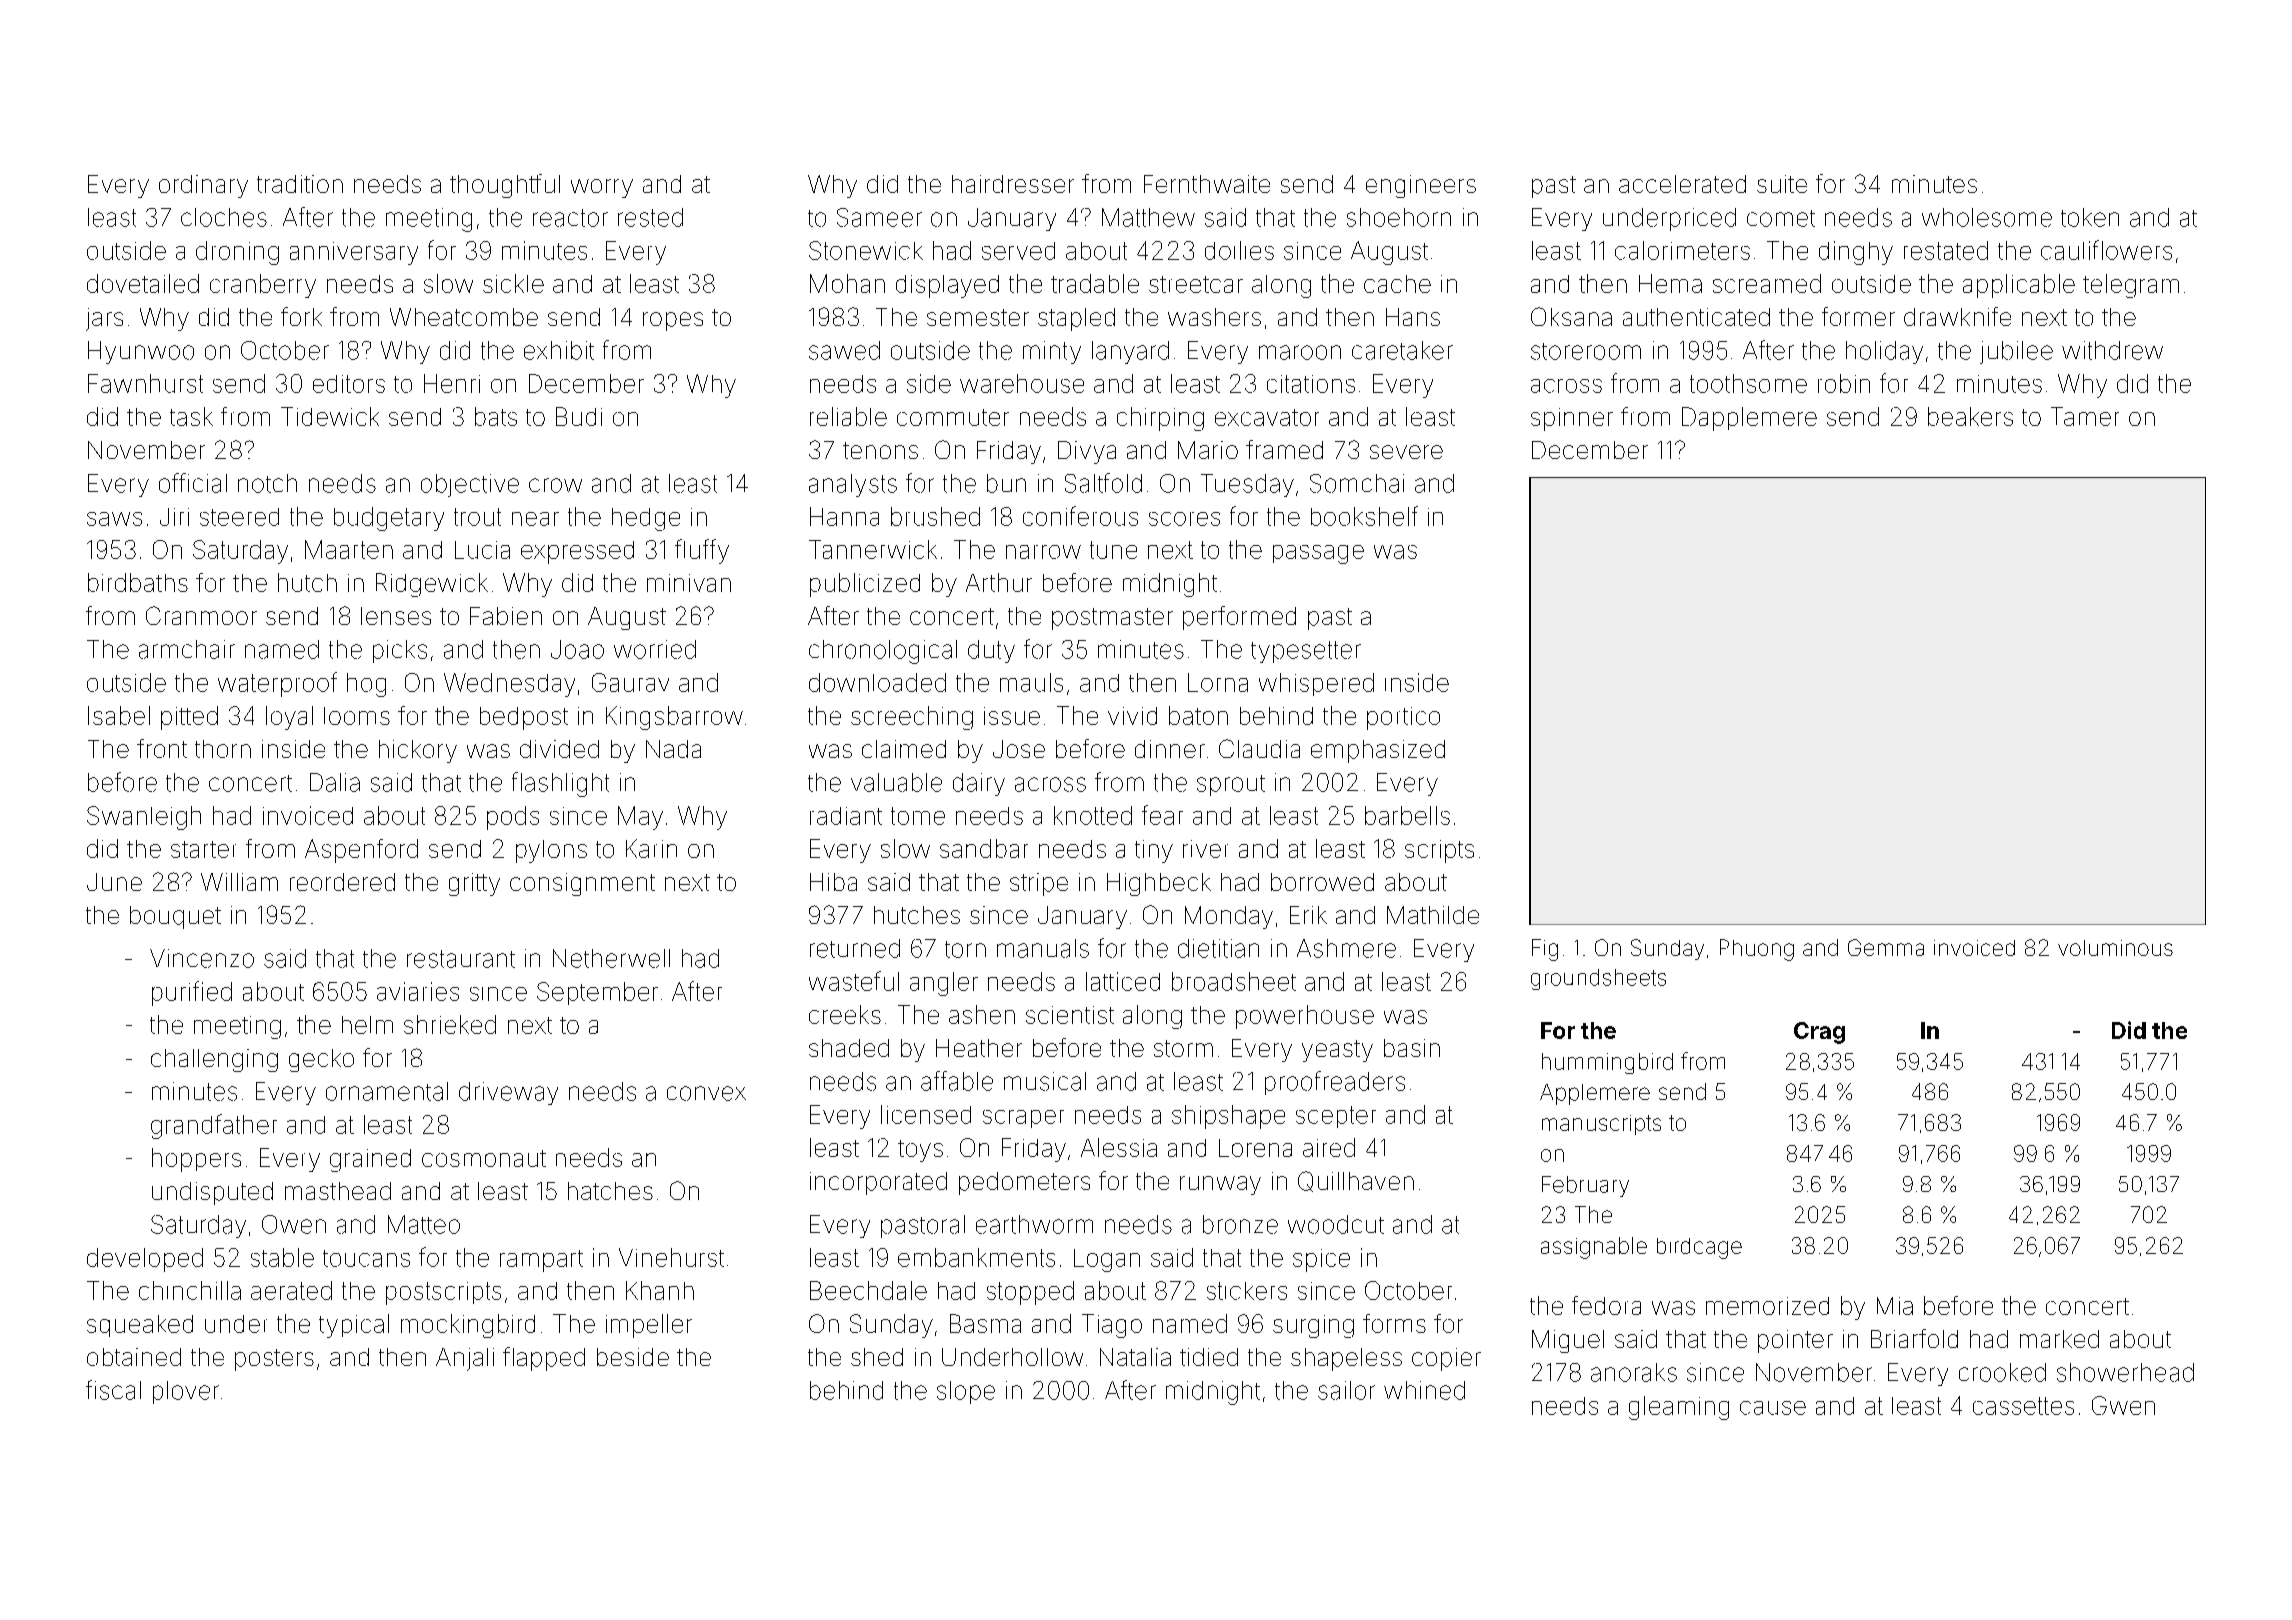 The width and height of the page is (2292, 1620). What do you see at coordinates (186, 1392) in the page?
I see `plover` at bounding box center [186, 1392].
